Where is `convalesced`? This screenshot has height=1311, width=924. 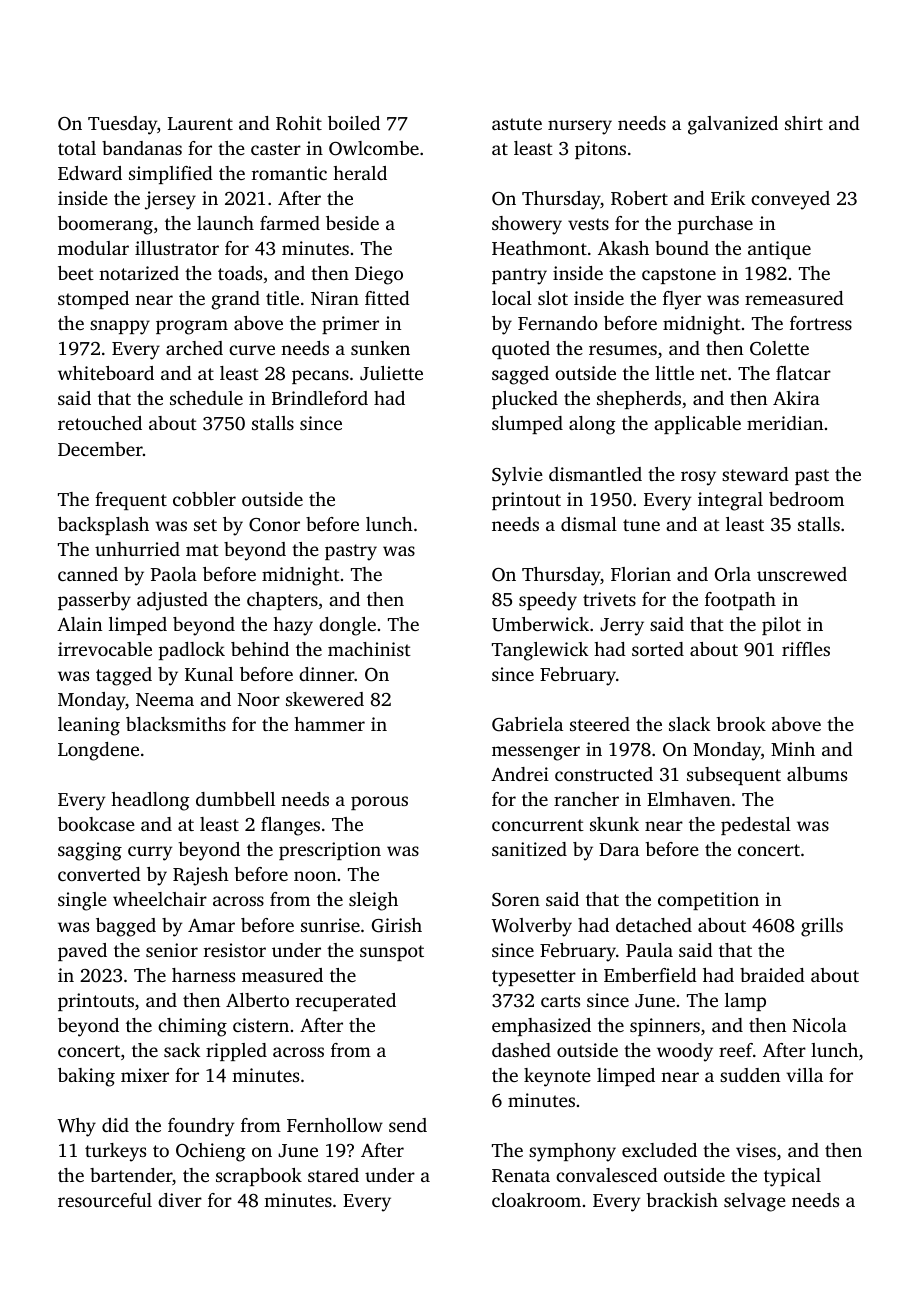 convalesced is located at coordinates (607, 1175).
